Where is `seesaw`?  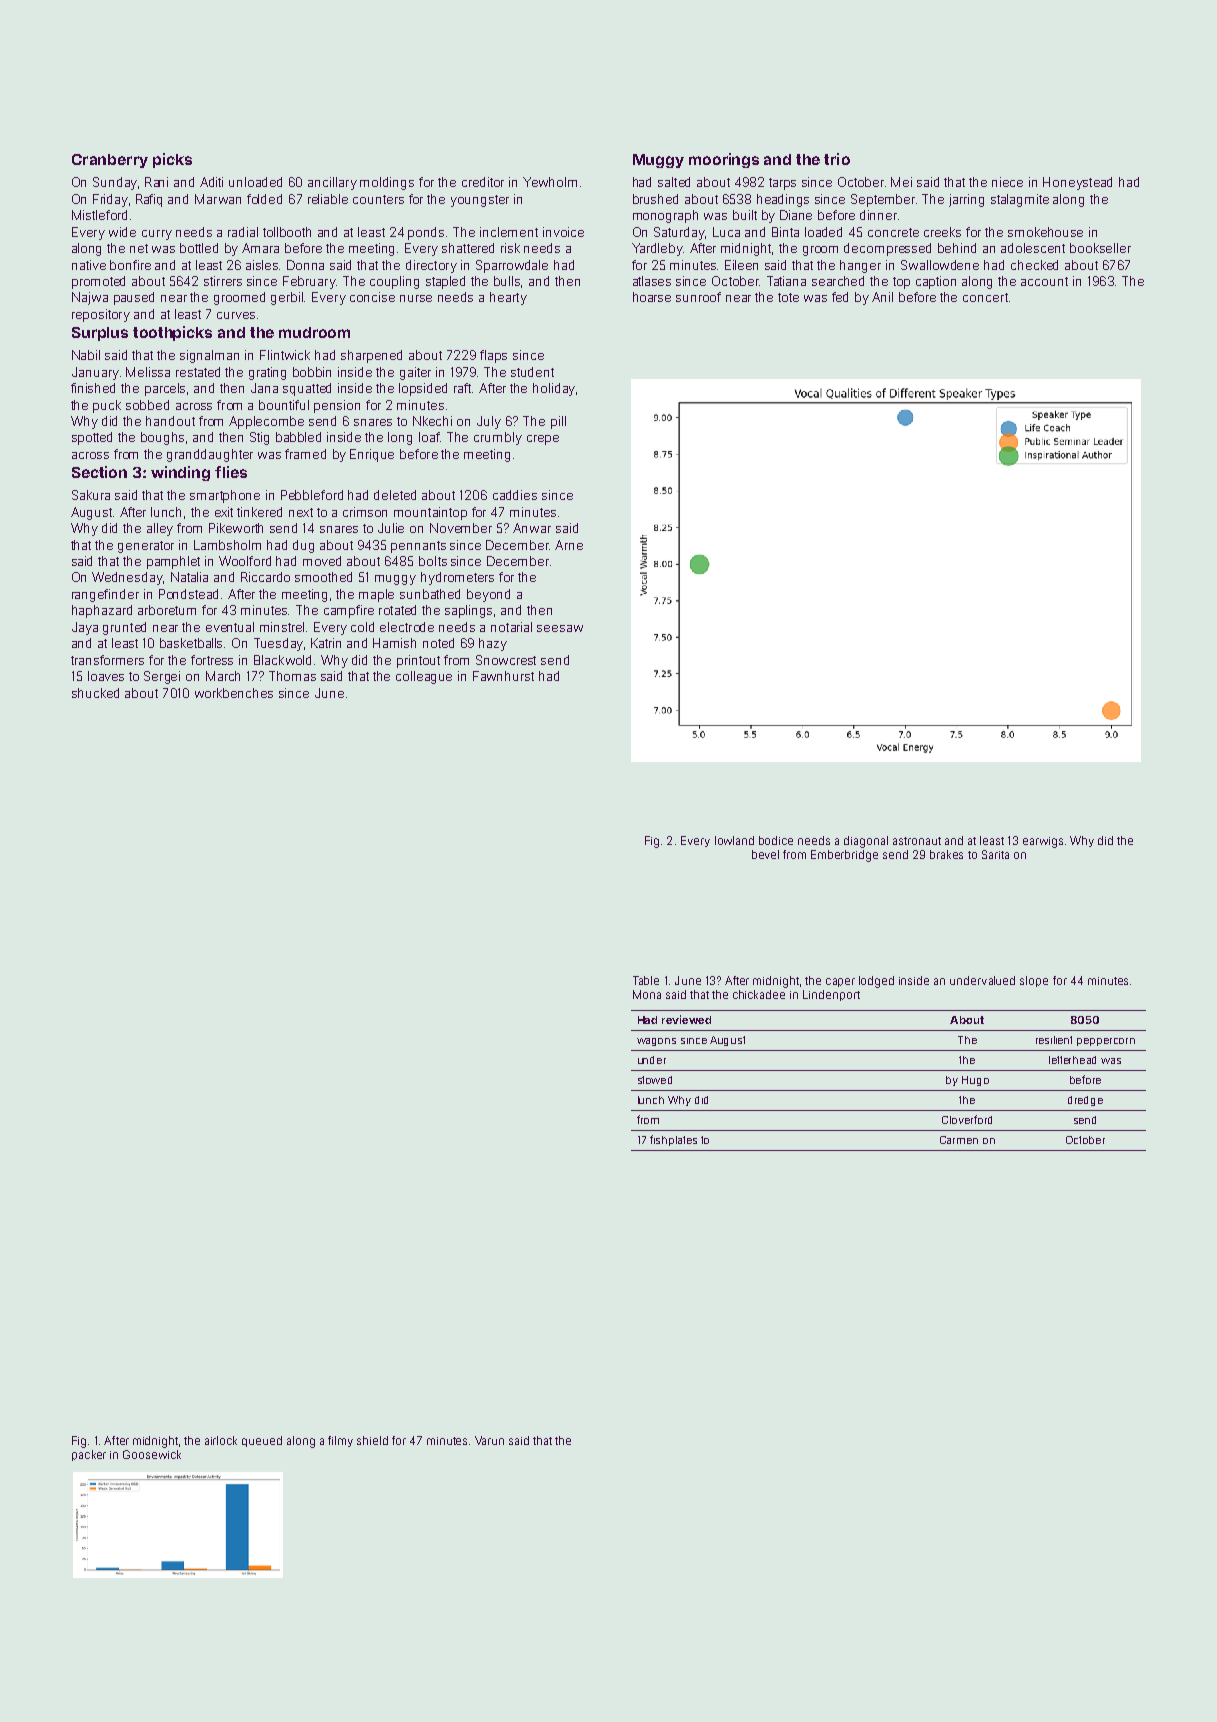 seesaw is located at coordinates (560, 628).
